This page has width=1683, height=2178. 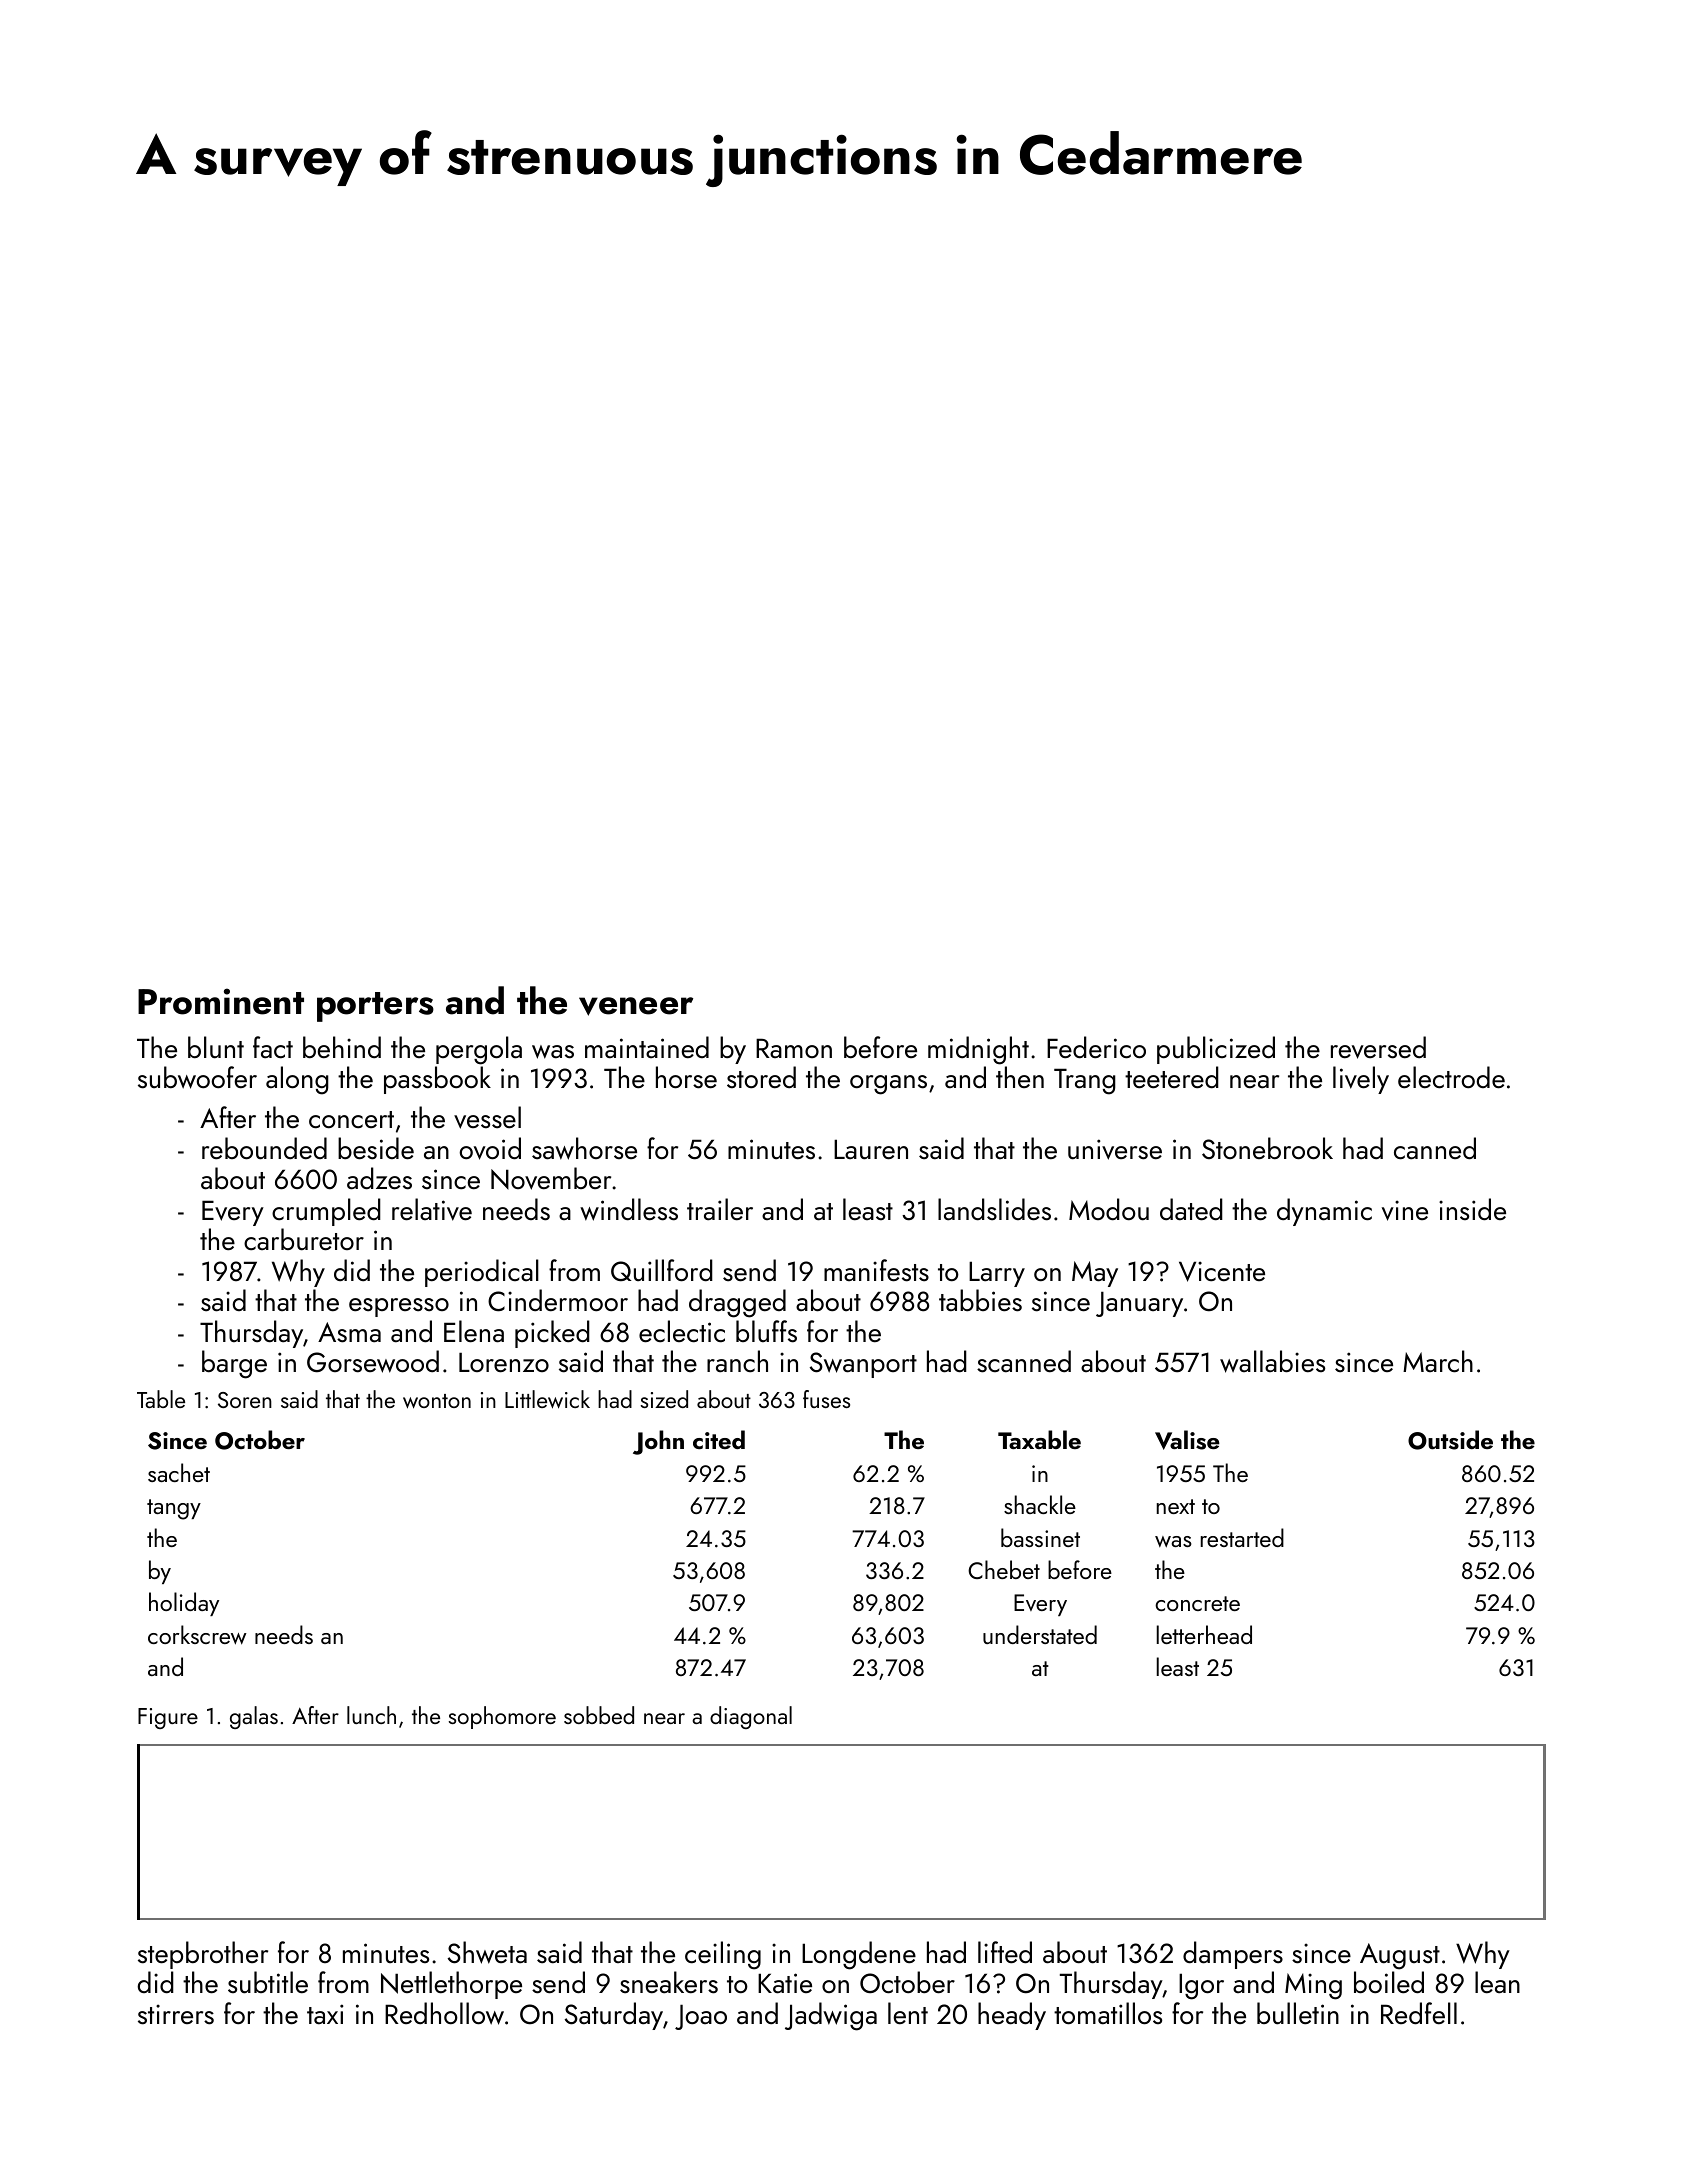 I want to click on inside, so click(x=1472, y=1209).
